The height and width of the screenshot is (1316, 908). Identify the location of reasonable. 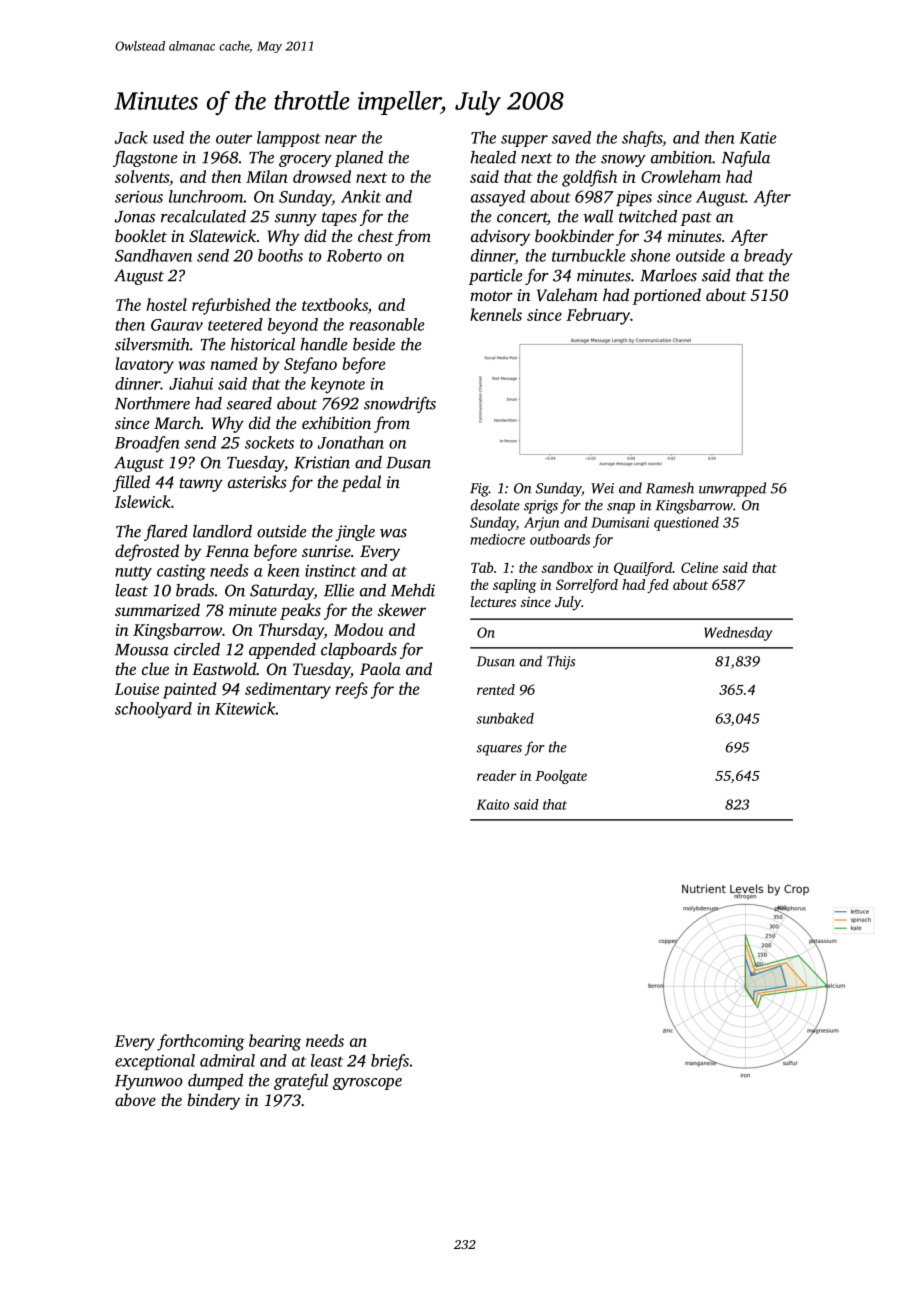
(387, 324).
